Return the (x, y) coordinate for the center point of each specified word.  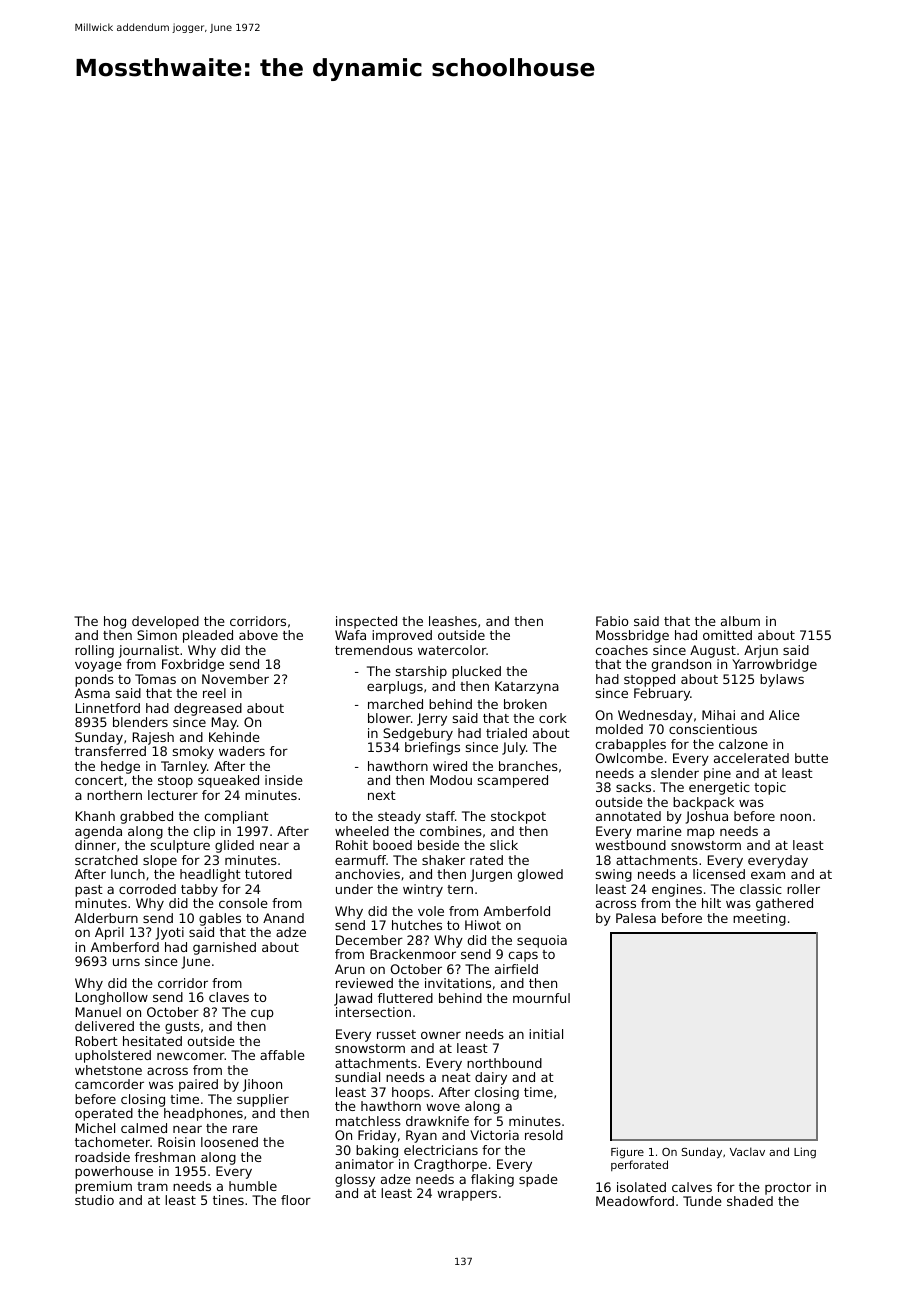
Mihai (718, 715)
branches (528, 766)
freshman (165, 1157)
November (235, 679)
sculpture (180, 846)
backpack (703, 803)
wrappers (467, 1195)
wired (450, 766)
